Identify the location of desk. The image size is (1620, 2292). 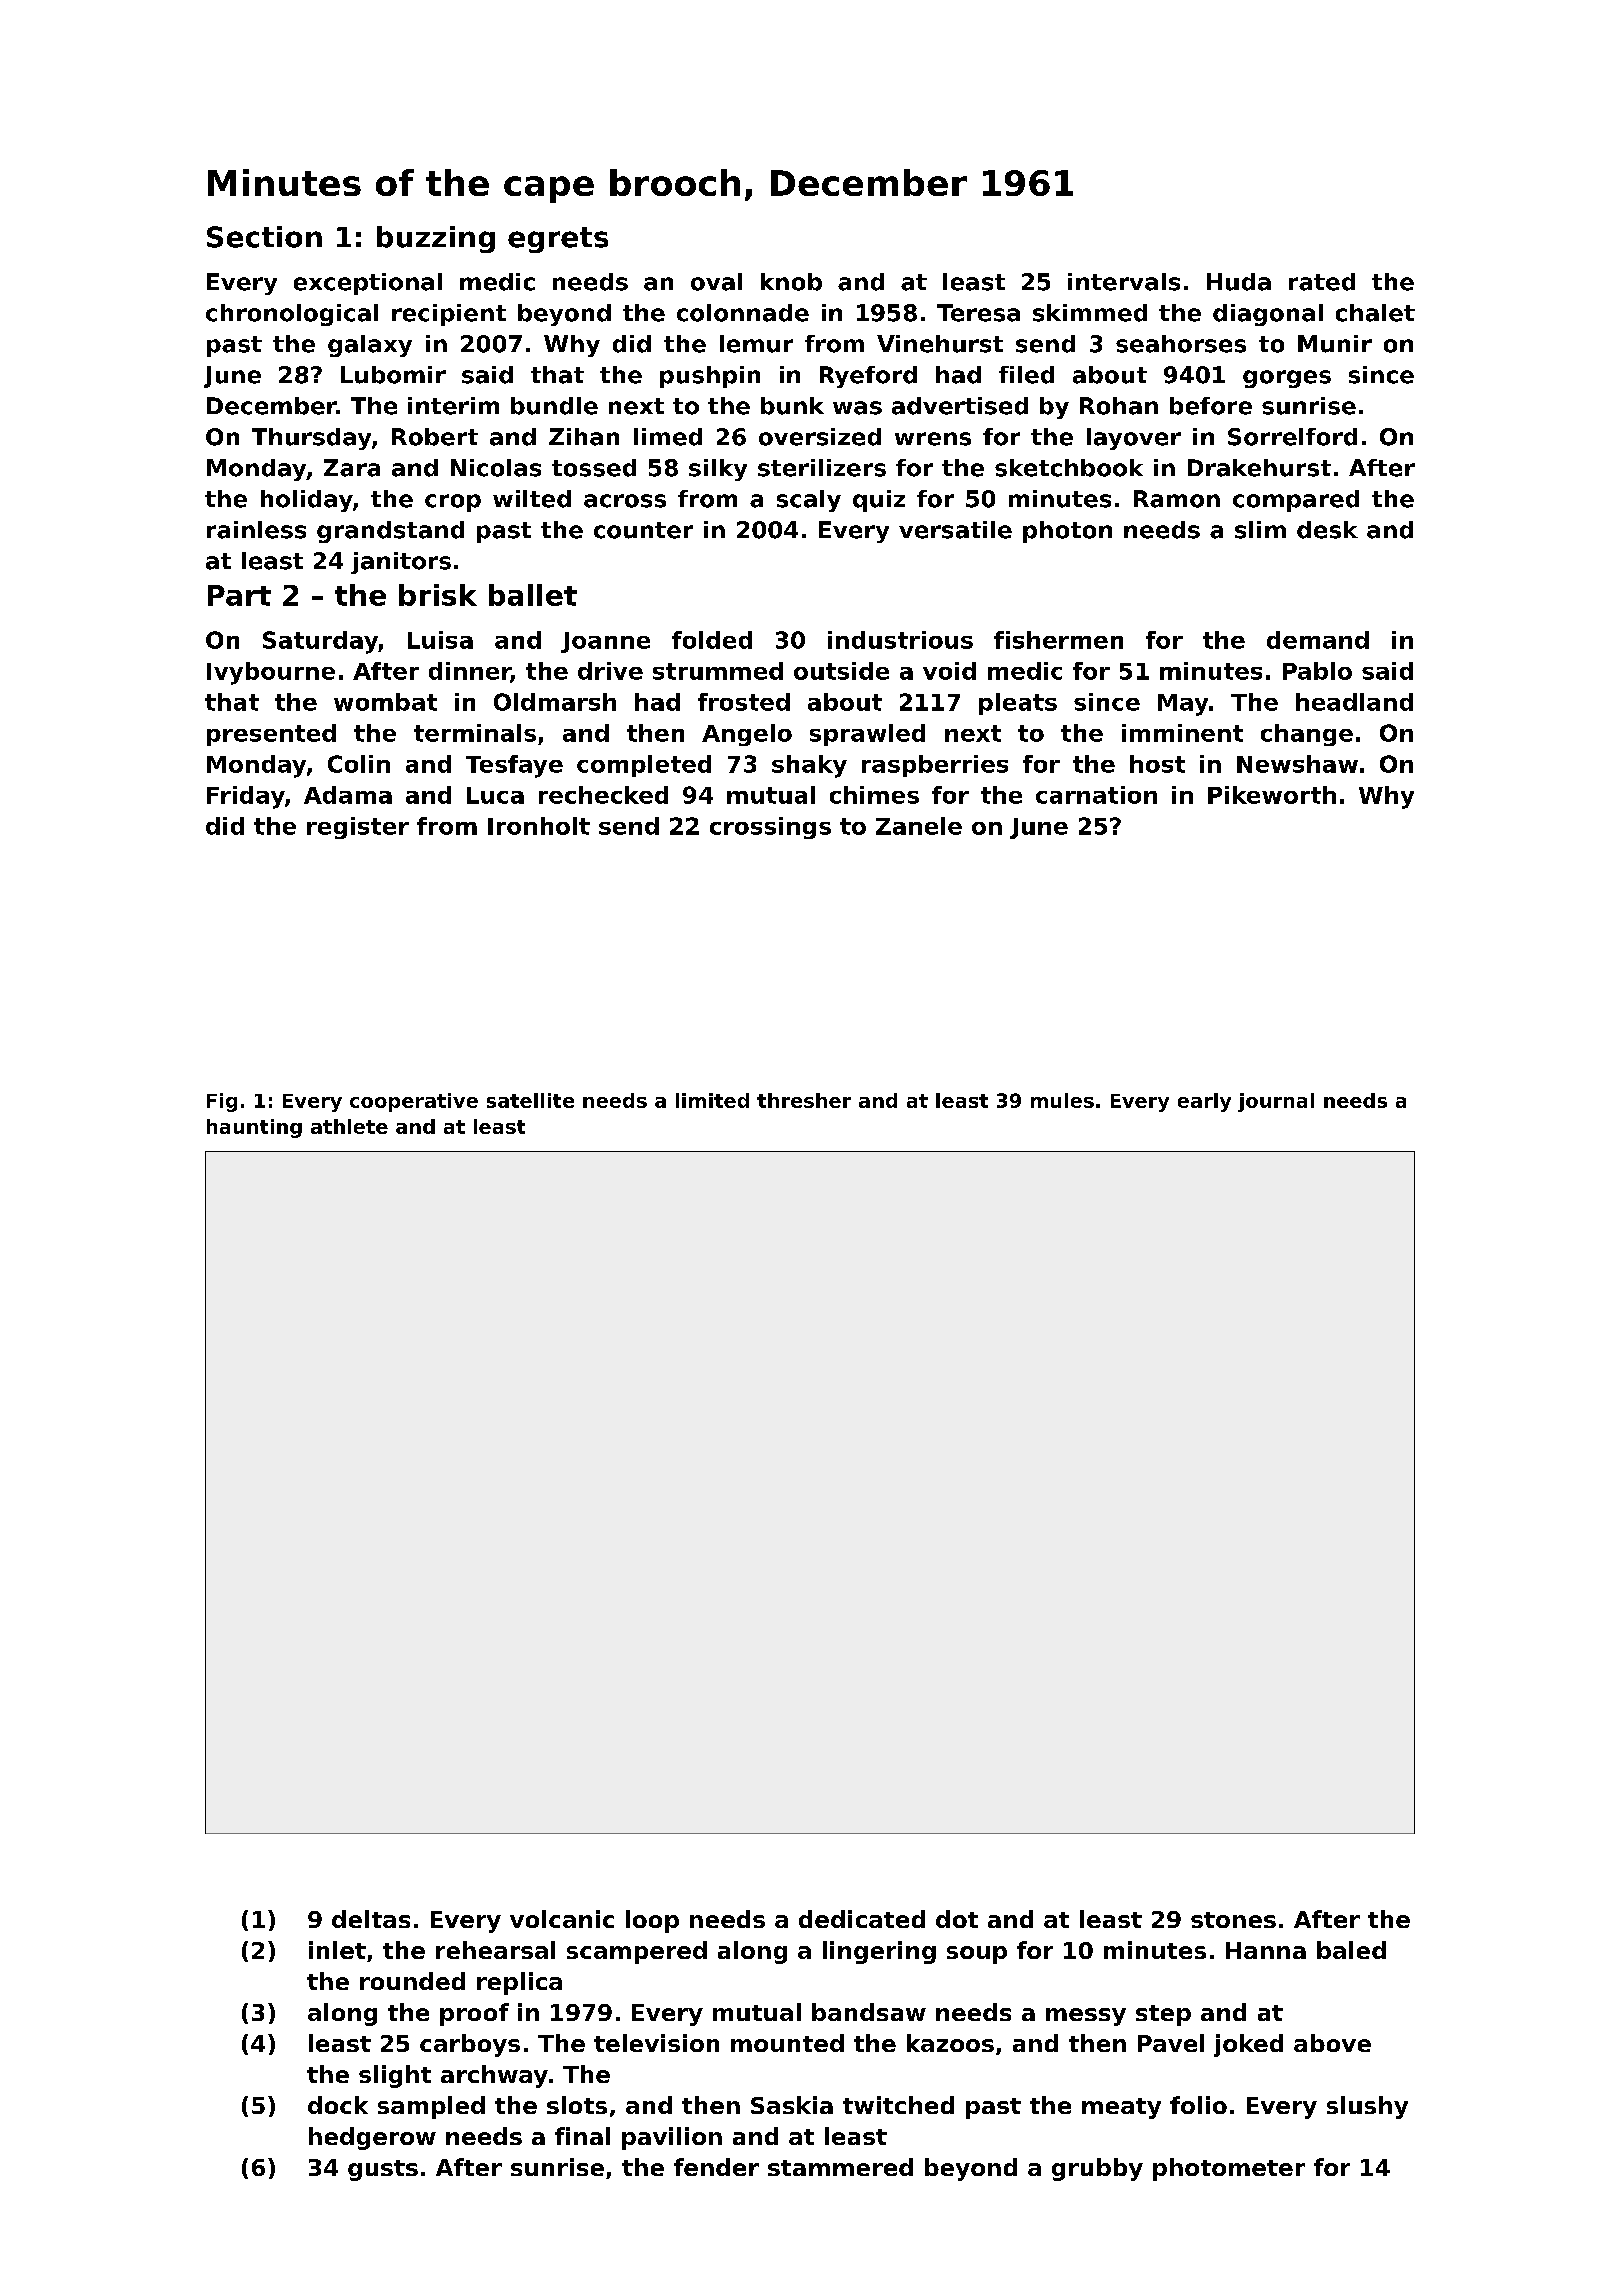
(1327, 530).
